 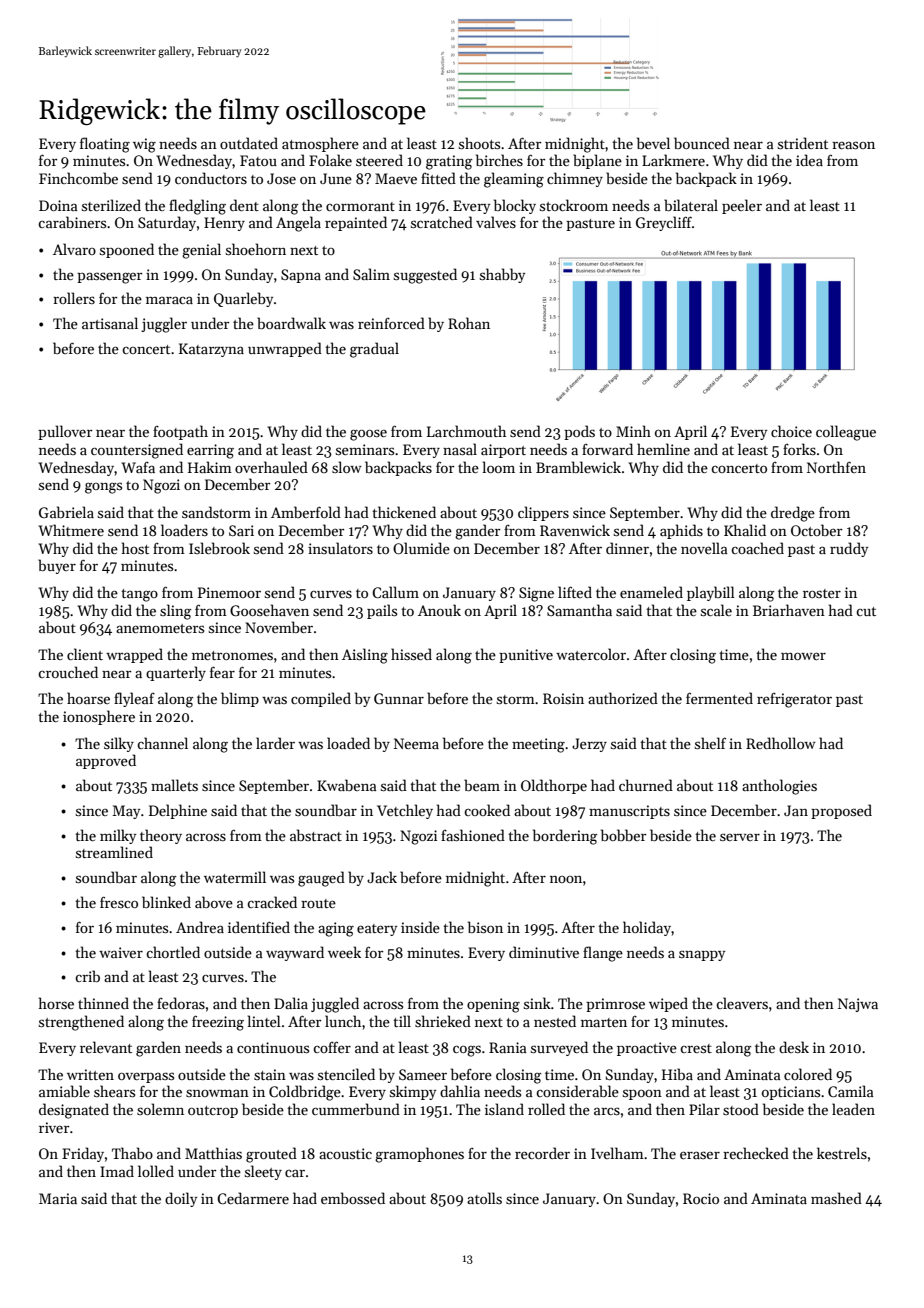 What do you see at coordinates (374, 350) in the page?
I see `gradual` at bounding box center [374, 350].
